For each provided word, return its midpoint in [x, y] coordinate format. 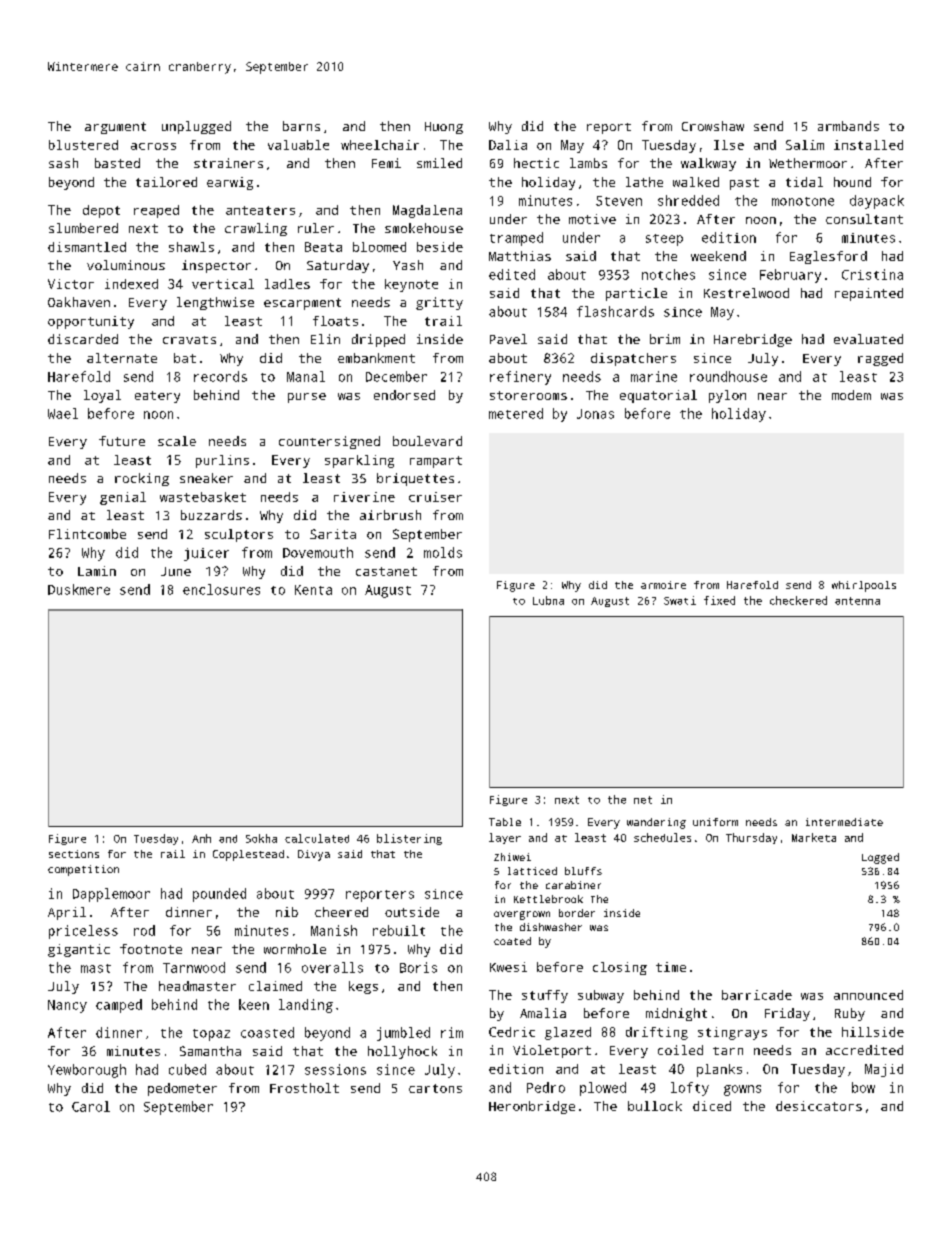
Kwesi [508, 967]
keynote [411, 285]
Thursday [751, 838]
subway [601, 996]
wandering [656, 823]
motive [592, 219]
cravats [189, 340]
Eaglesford [828, 257]
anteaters [260, 210]
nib [287, 912]
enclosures [221, 589]
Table [505, 822]
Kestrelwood [746, 293]
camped [119, 1006]
